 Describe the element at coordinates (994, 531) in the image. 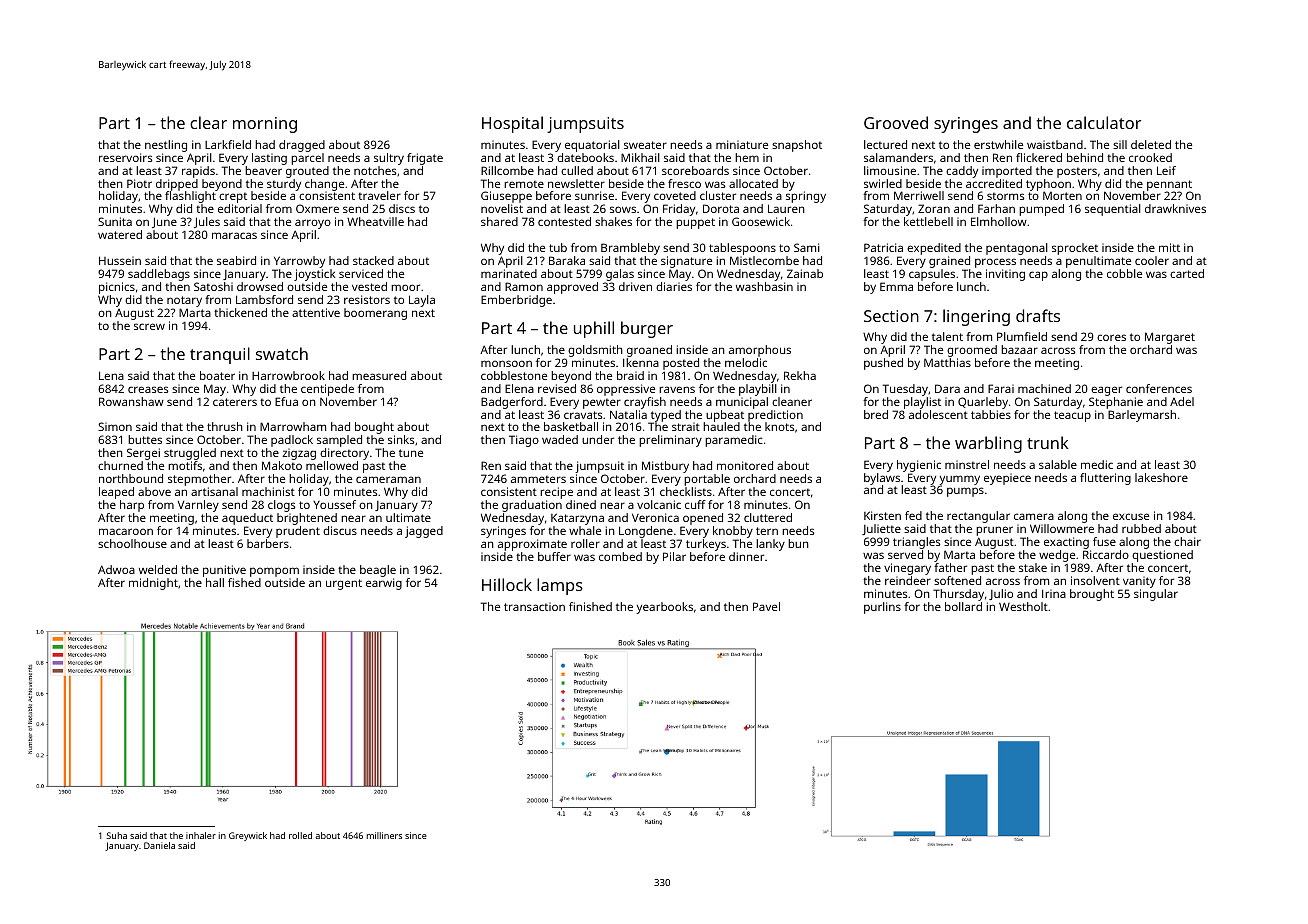

I see `pruner` at that location.
